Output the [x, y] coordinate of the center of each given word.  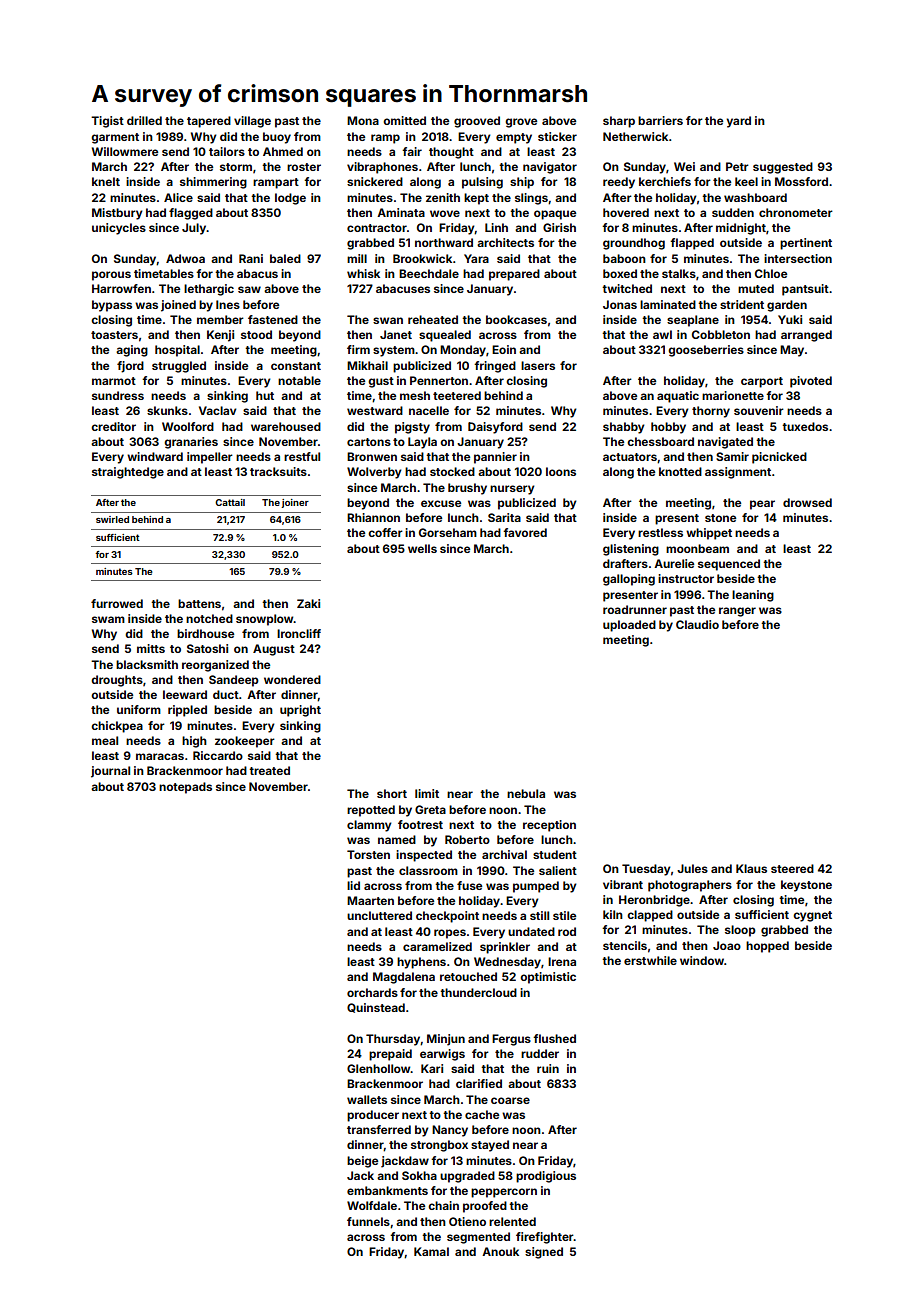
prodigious [546, 1177]
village [252, 122]
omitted [404, 120]
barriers [660, 120]
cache [482, 1114]
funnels [368, 1221]
